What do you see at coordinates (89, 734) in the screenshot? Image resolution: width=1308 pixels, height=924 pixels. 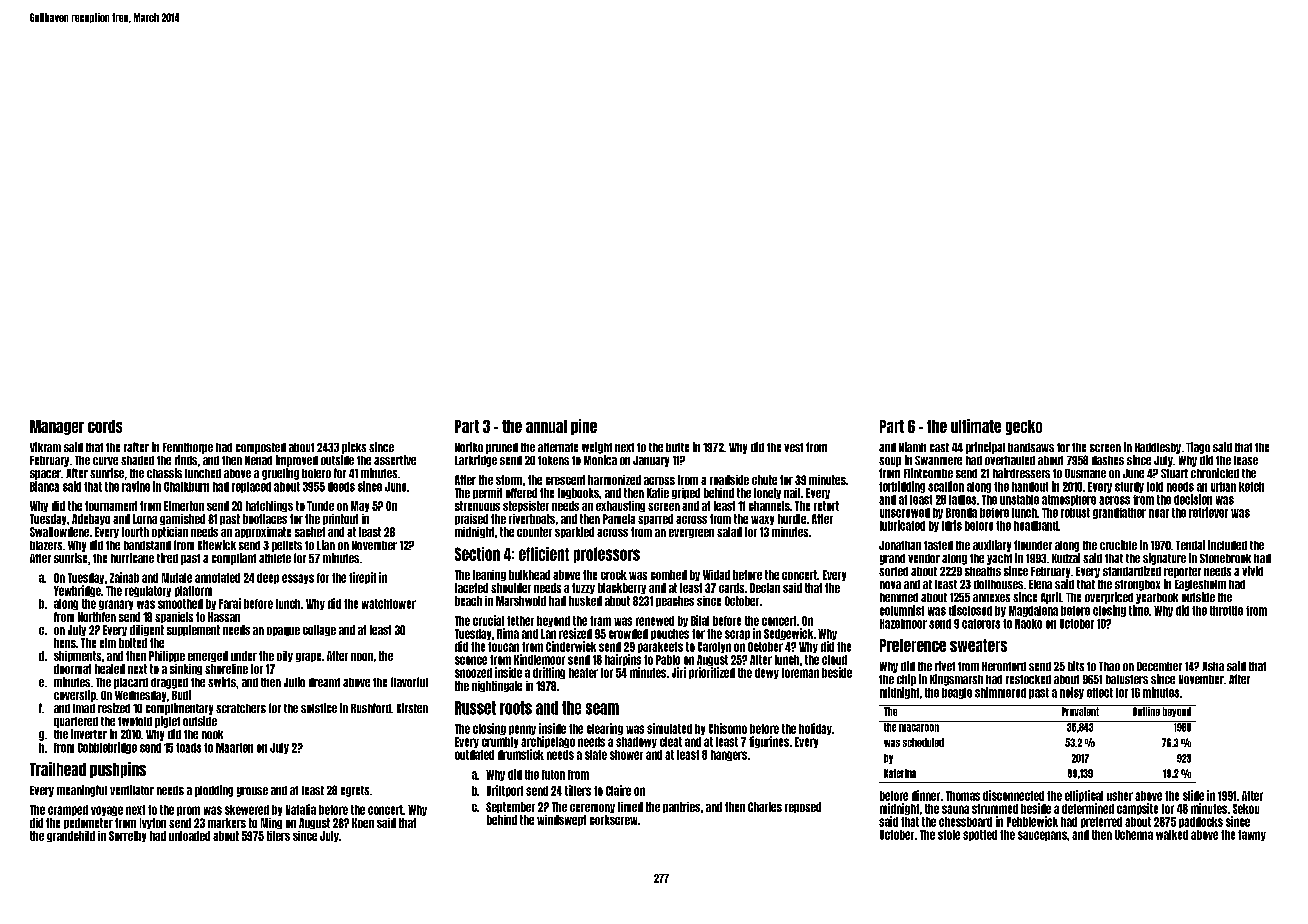 I see `inverter` at bounding box center [89, 734].
